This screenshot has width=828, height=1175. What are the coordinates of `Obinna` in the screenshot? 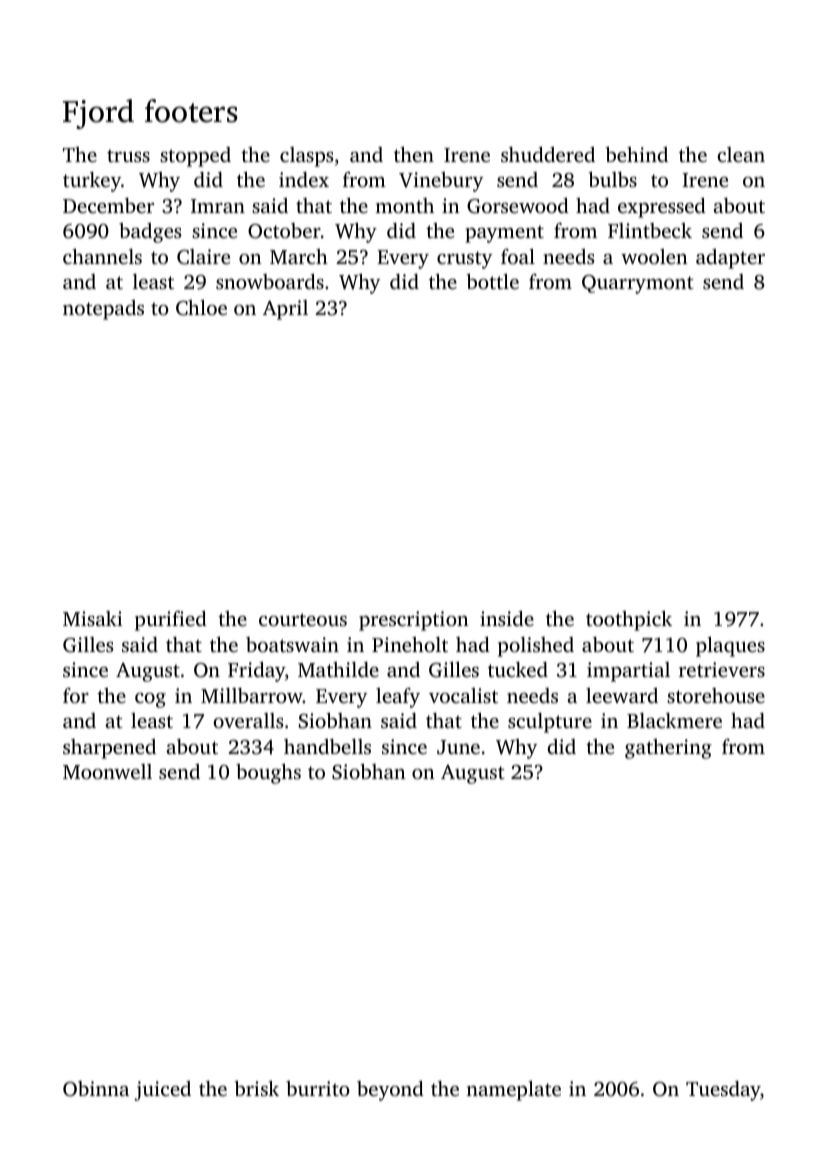 It's located at (96, 1089).
